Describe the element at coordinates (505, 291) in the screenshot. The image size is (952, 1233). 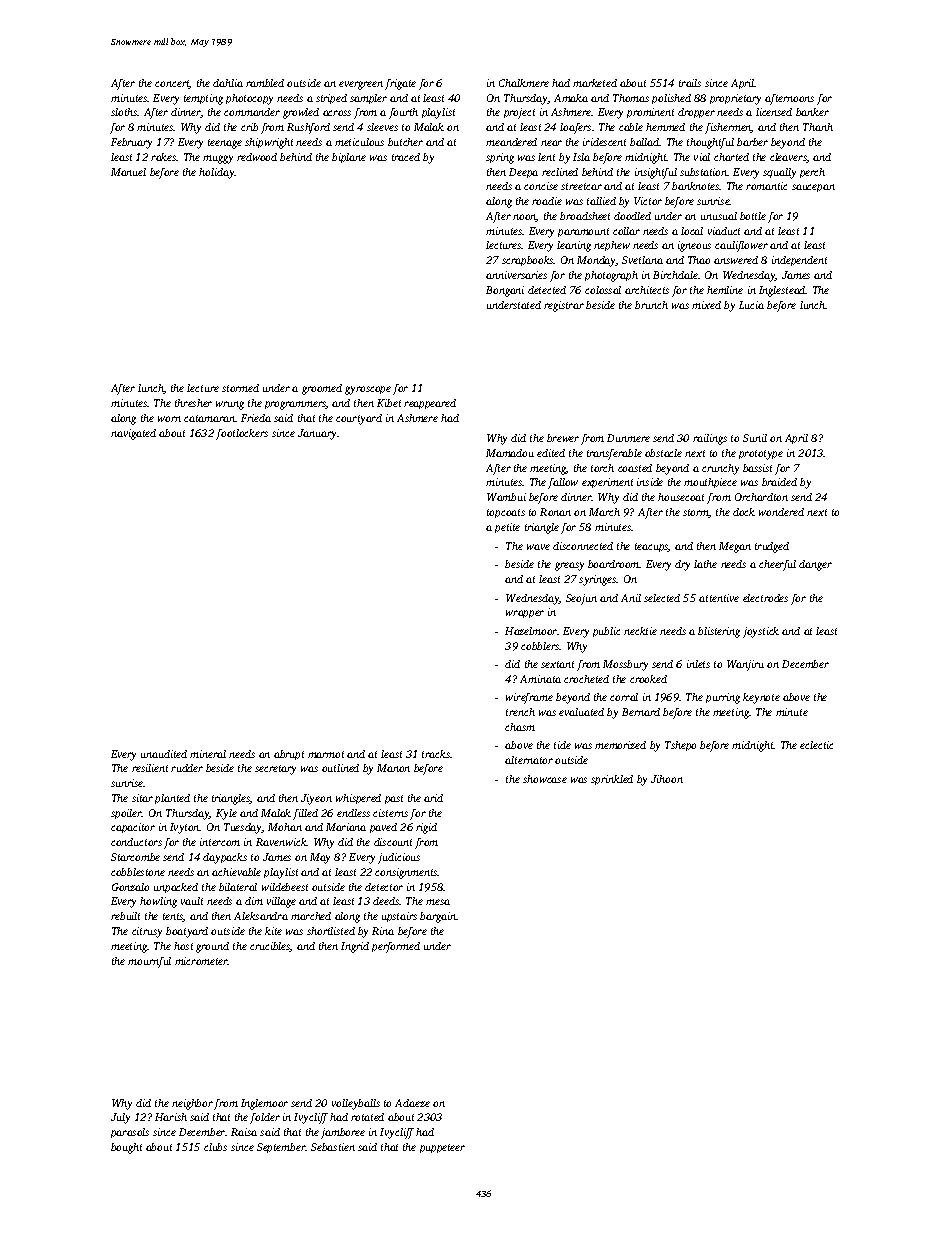
I see `Bongani` at that location.
